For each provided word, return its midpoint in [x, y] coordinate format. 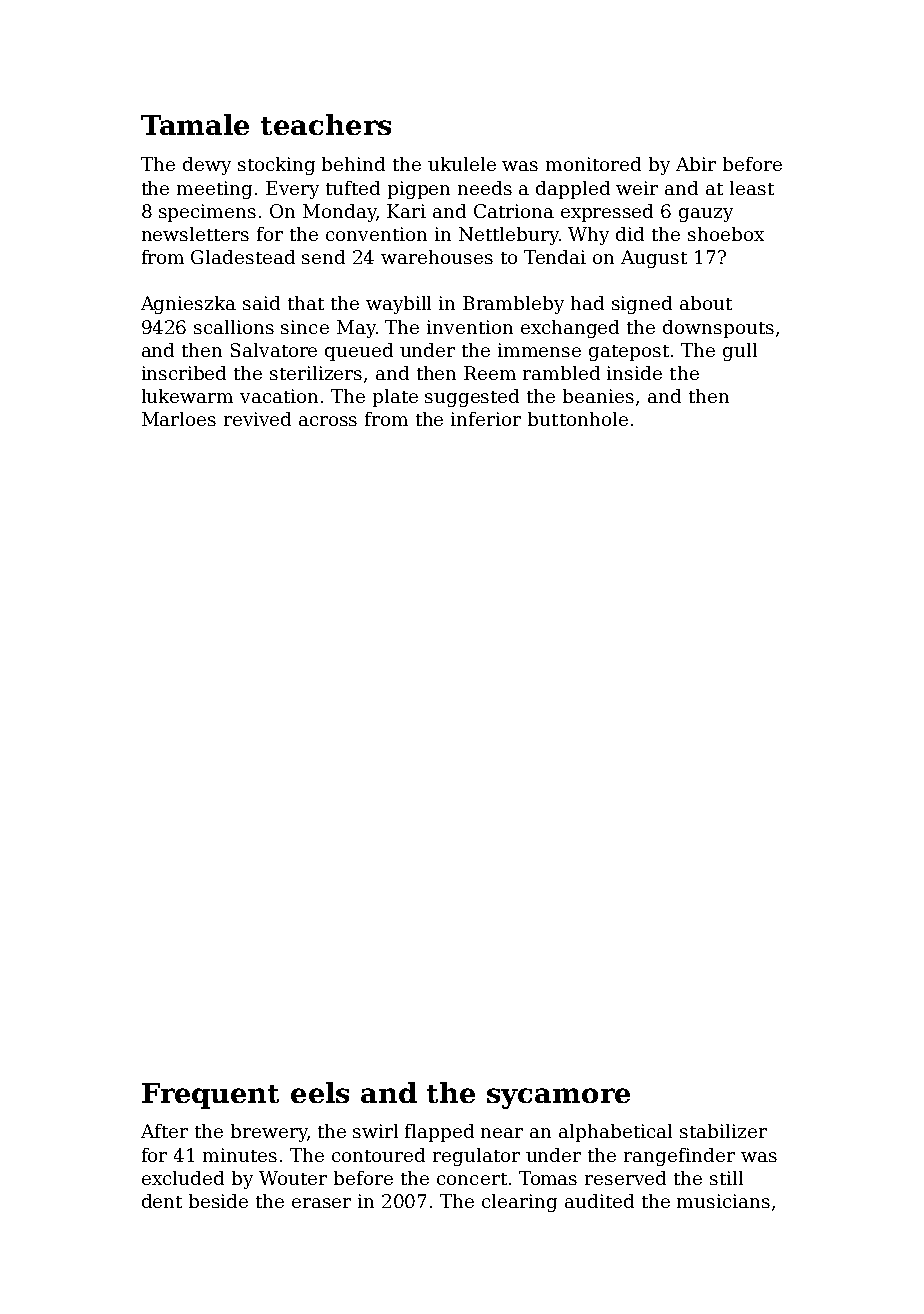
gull [740, 352]
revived [257, 419]
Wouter [293, 1178]
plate [395, 398]
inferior [486, 419]
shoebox [726, 234]
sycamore [558, 1098]
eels [320, 1092]
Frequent [210, 1096]
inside [634, 373]
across [328, 421]
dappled [573, 190]
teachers [326, 124]
